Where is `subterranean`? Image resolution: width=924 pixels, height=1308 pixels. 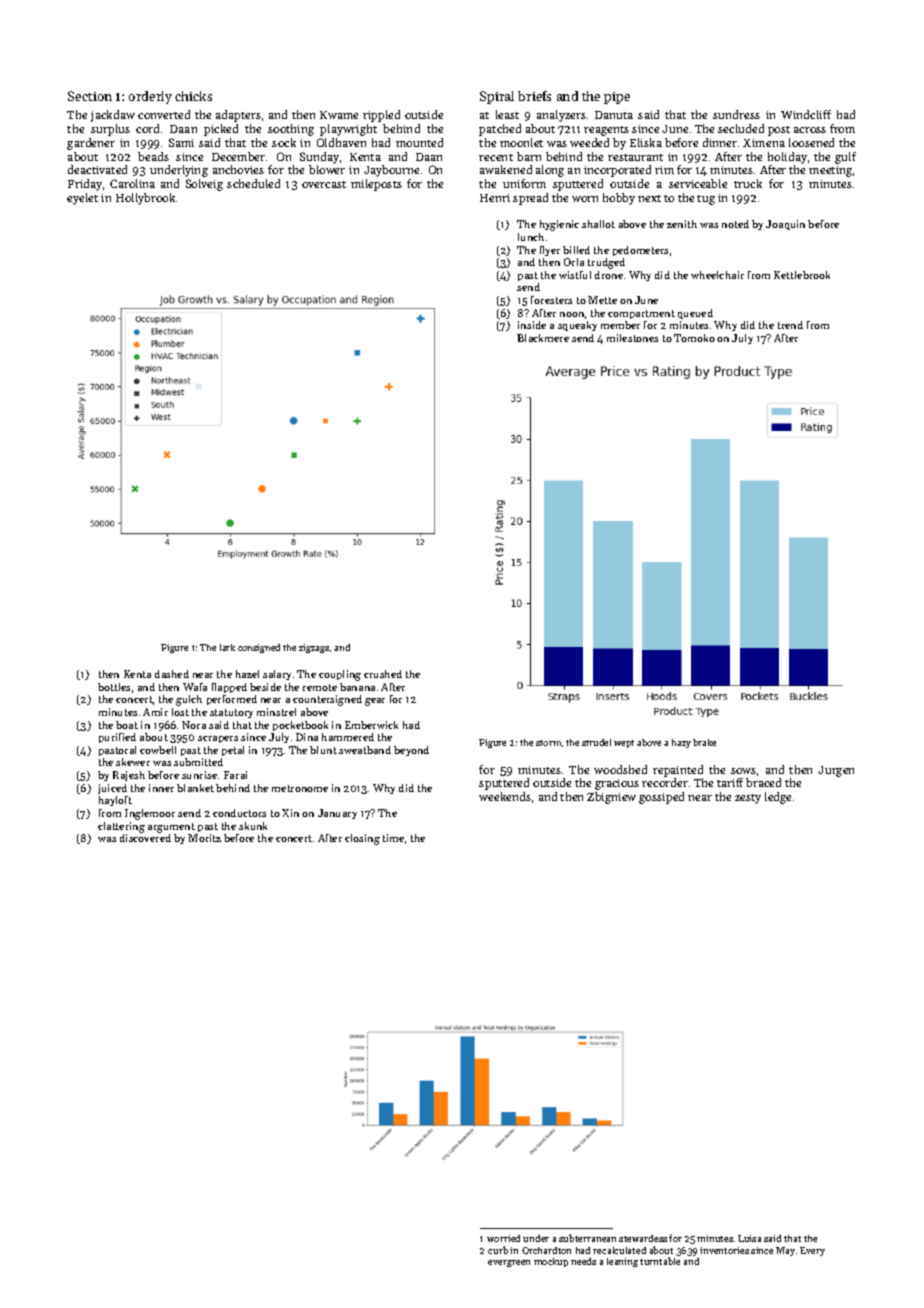
subterranean is located at coordinates (587, 1238).
